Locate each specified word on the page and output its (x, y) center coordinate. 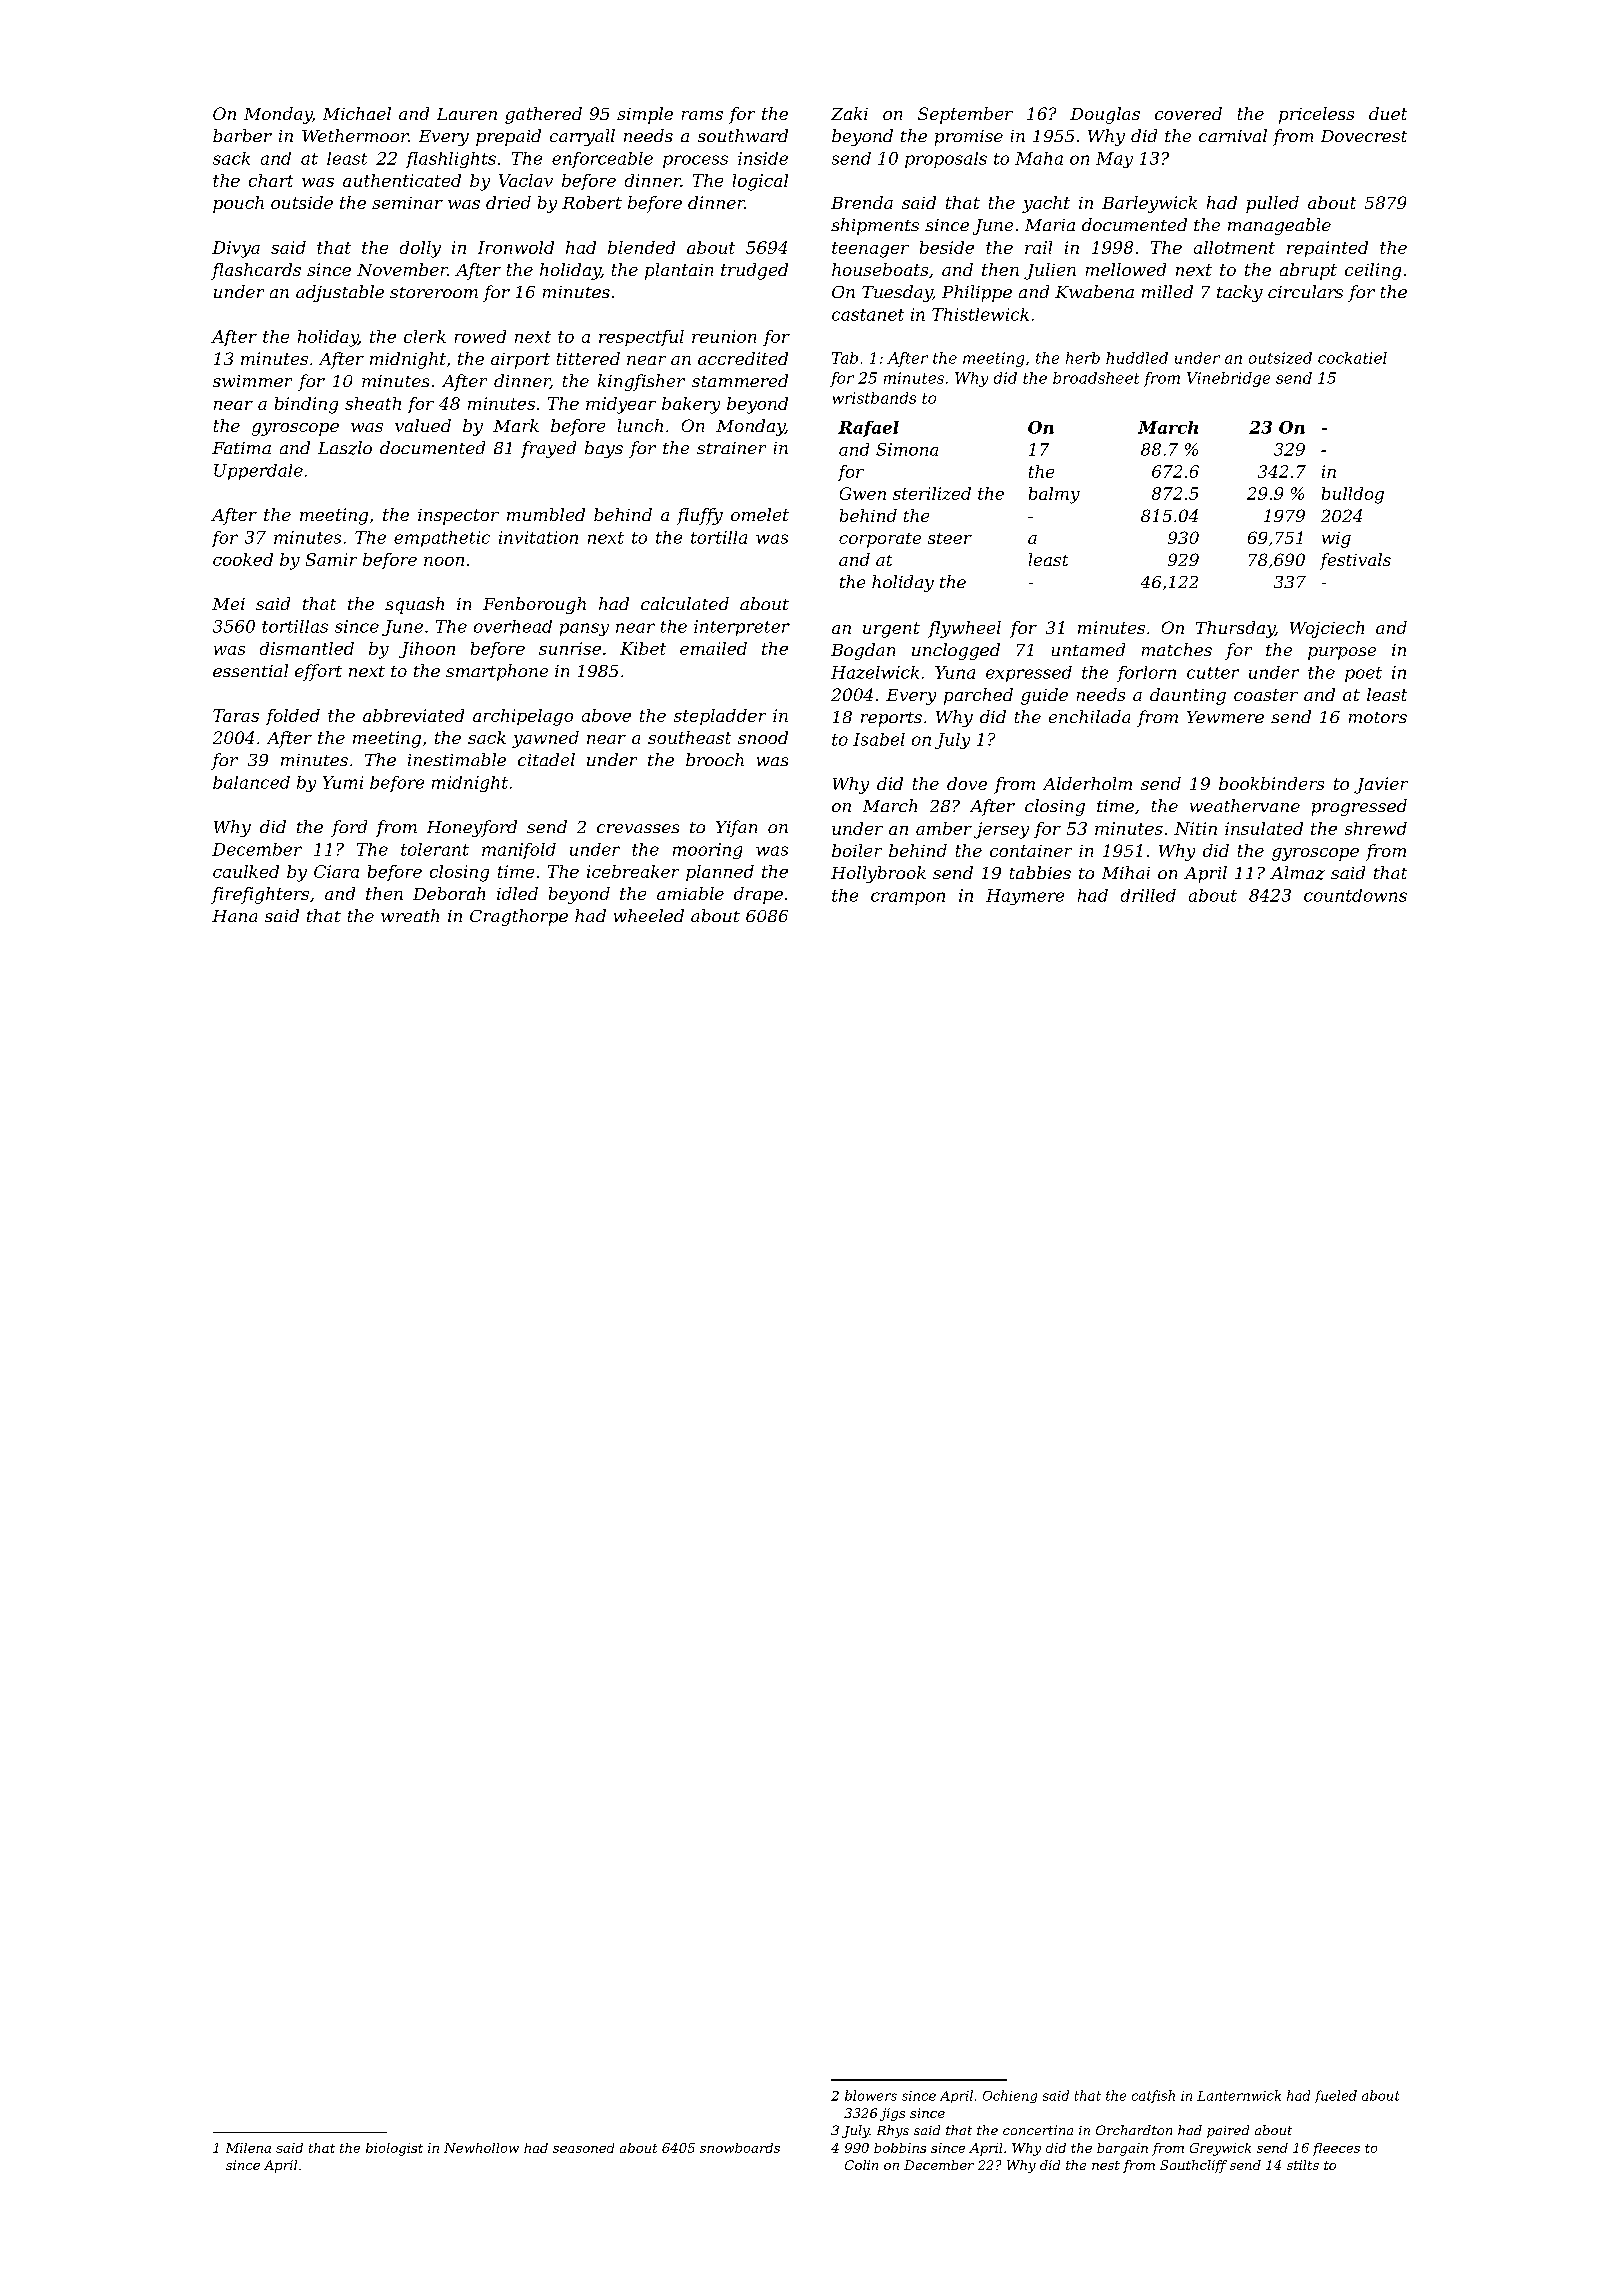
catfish (1153, 2096)
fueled (1336, 2096)
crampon (908, 898)
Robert (592, 202)
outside (302, 202)
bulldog (1353, 495)
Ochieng (1010, 2096)
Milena (248, 2148)
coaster (1266, 695)
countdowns (1355, 895)
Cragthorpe (519, 917)
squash (414, 605)
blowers (871, 2095)
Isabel (879, 739)
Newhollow (481, 2148)
